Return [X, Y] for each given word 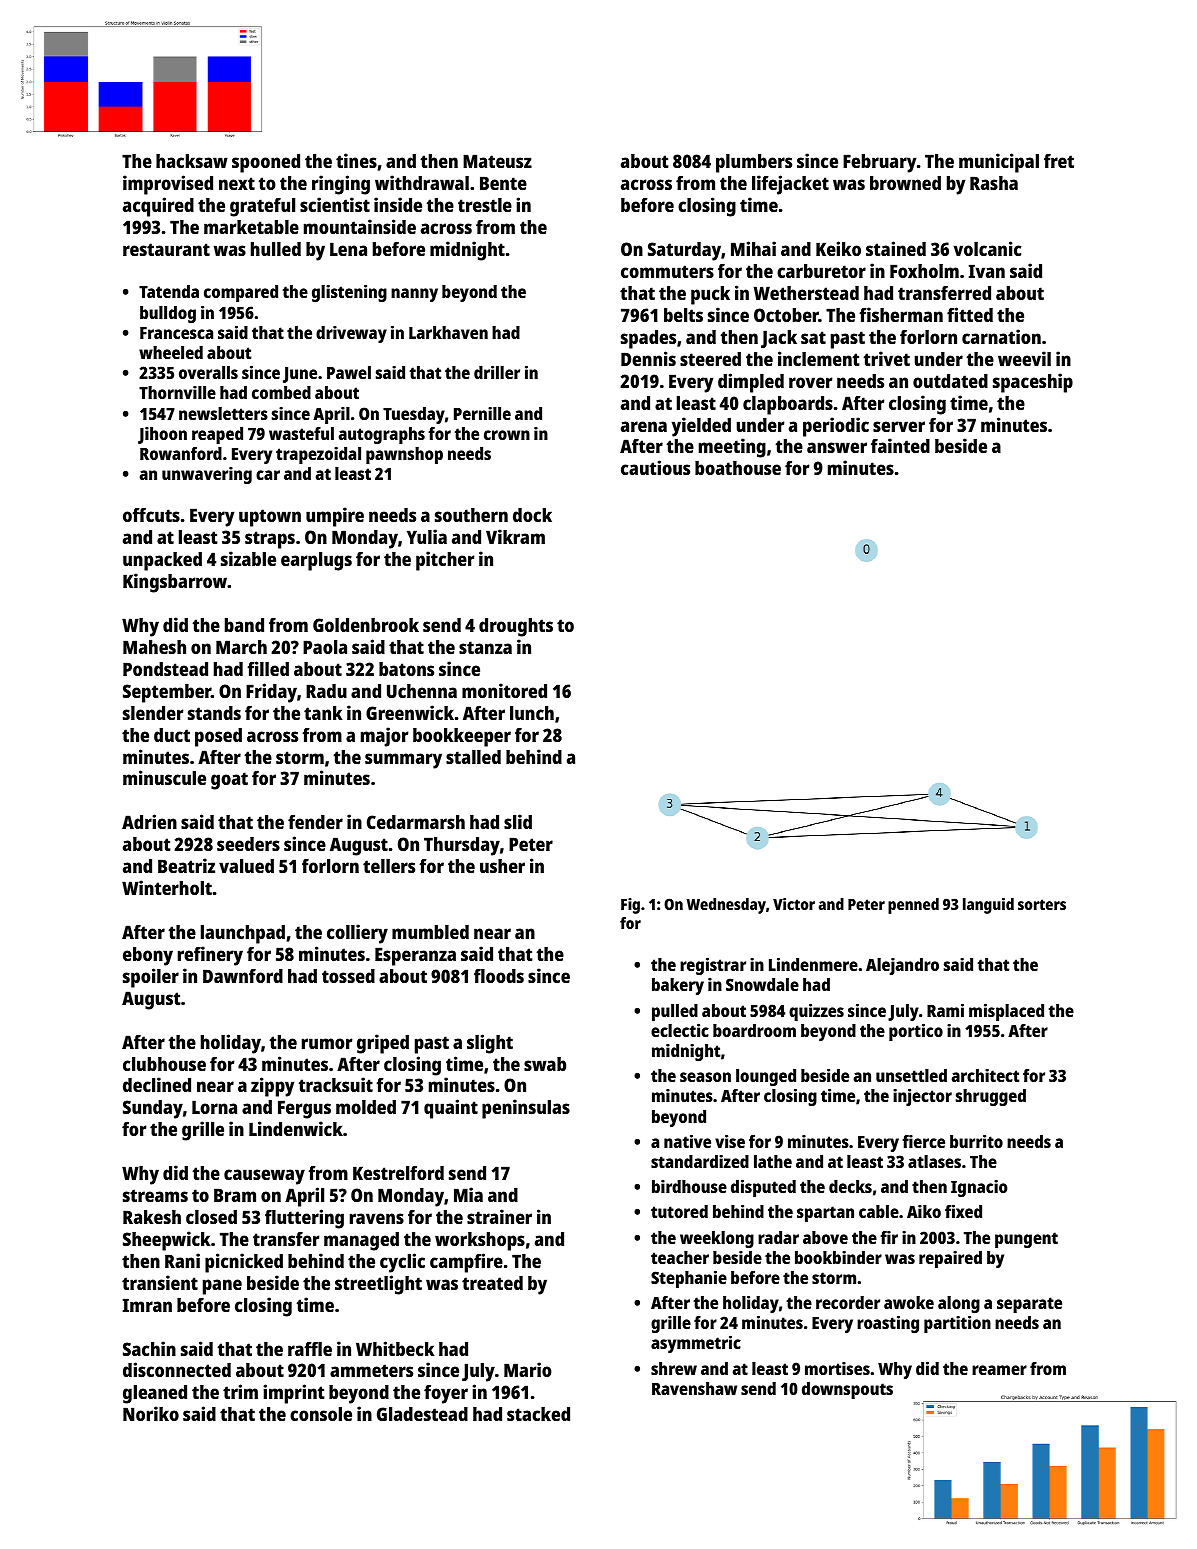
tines [356, 160]
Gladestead [422, 1414]
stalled [473, 757]
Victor [794, 904]
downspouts [847, 1390]
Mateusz [497, 161]
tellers [389, 866]
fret [1059, 161]
